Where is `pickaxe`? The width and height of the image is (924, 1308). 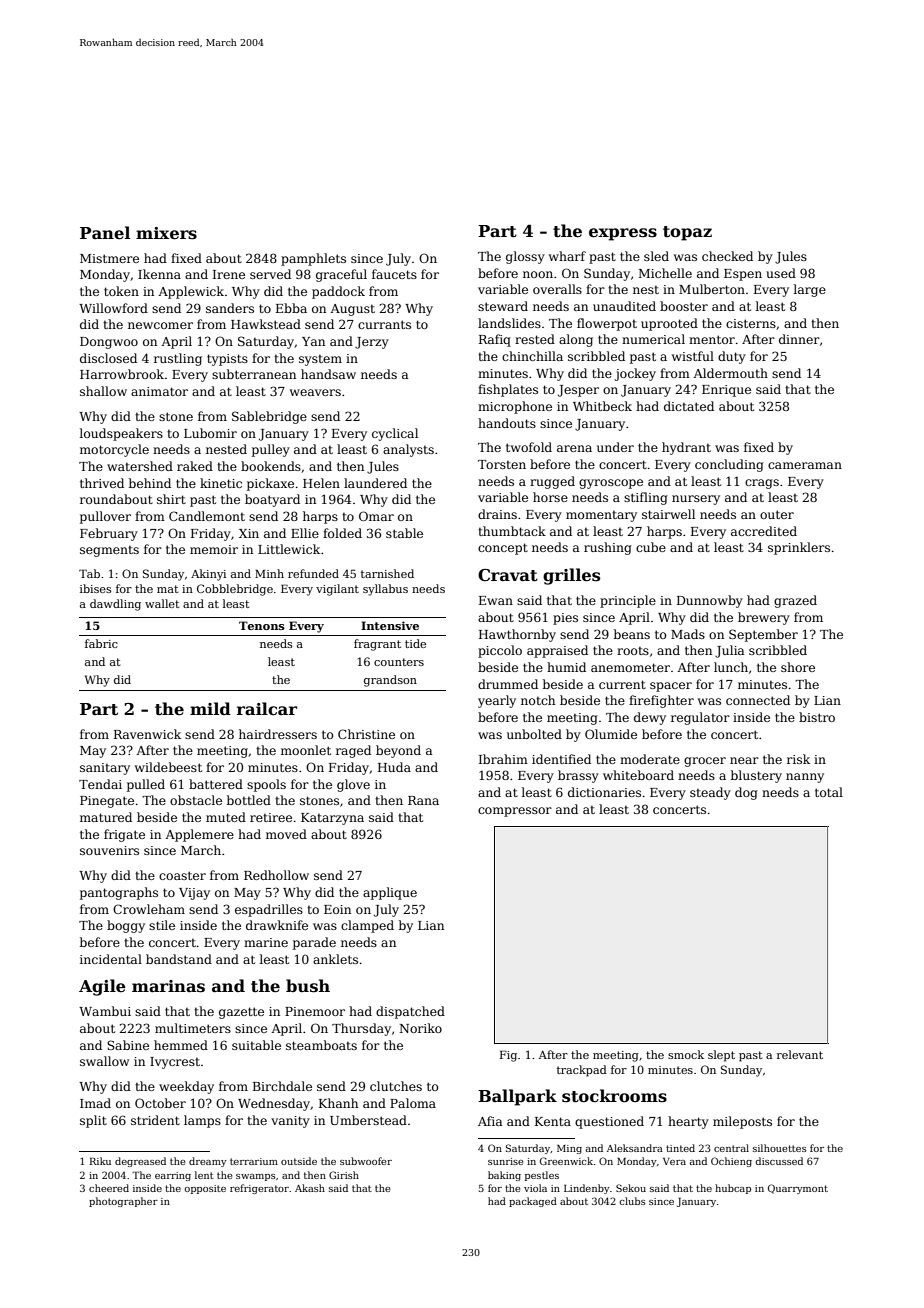 pickaxe is located at coordinates (270, 484).
